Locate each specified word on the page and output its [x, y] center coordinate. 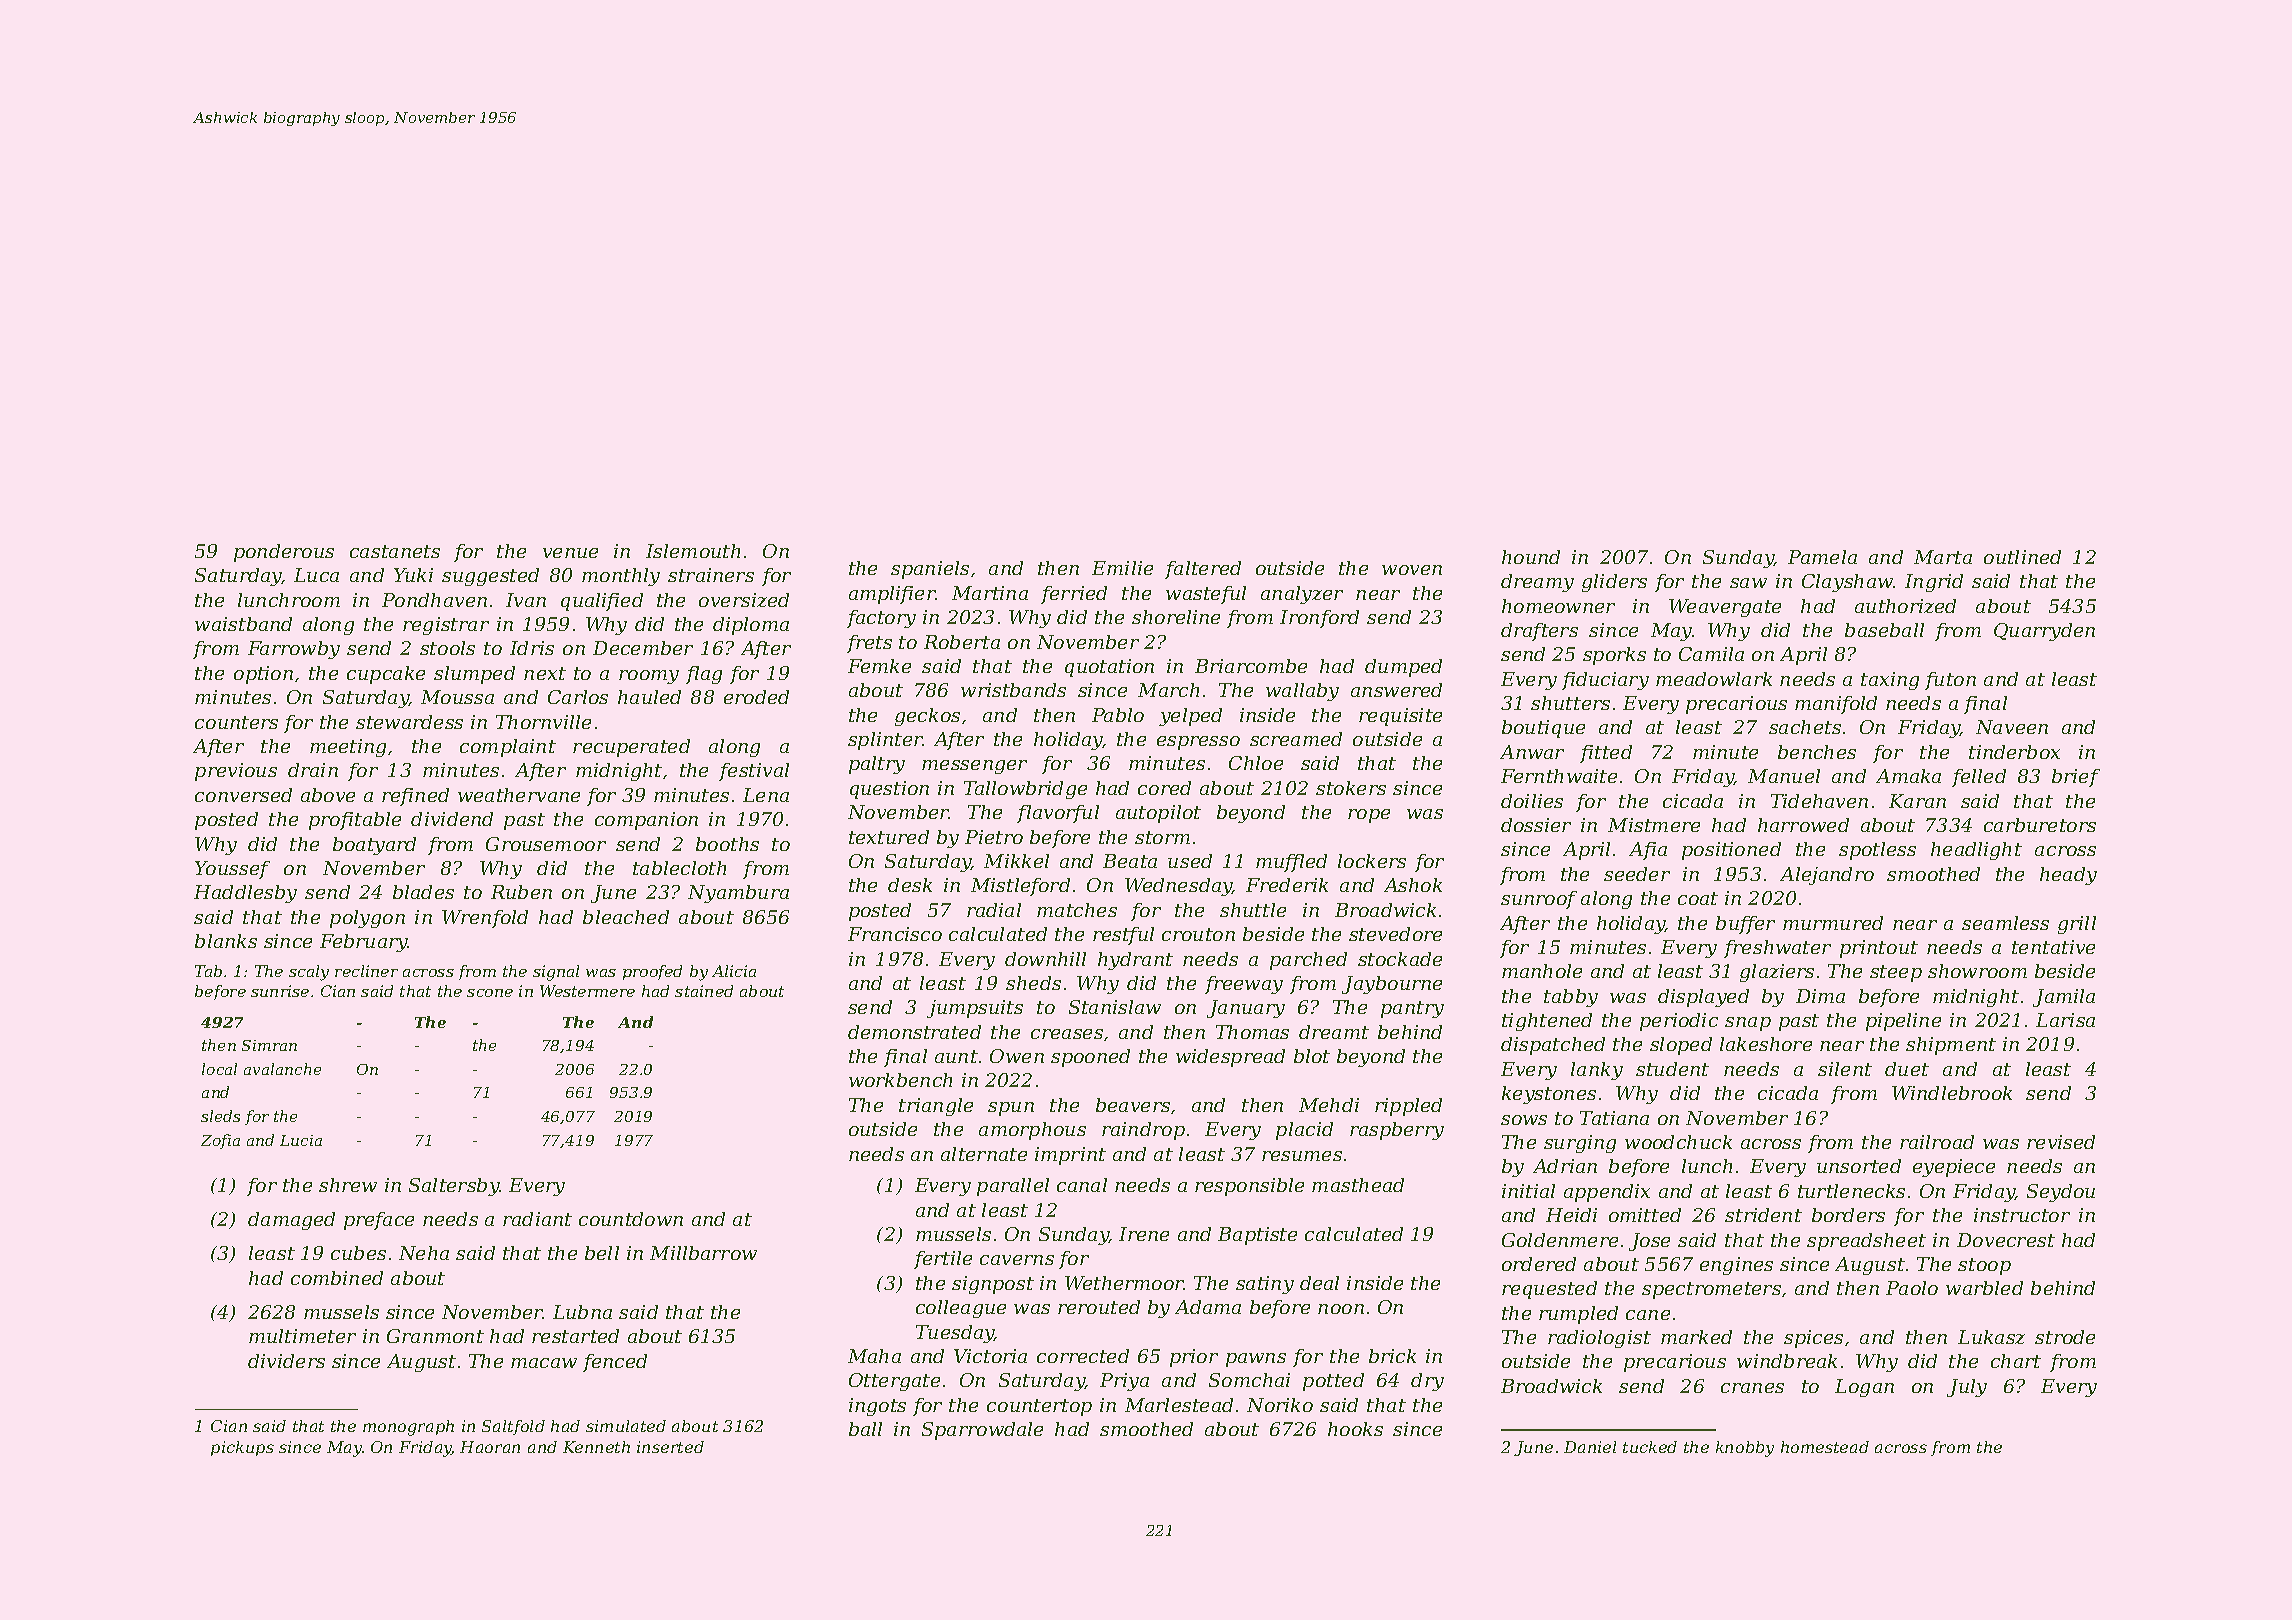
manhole [1542, 971]
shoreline [1176, 617]
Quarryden [2044, 632]
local [219, 1069]
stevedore [1395, 934]
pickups [242, 1448]
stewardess [409, 722]
